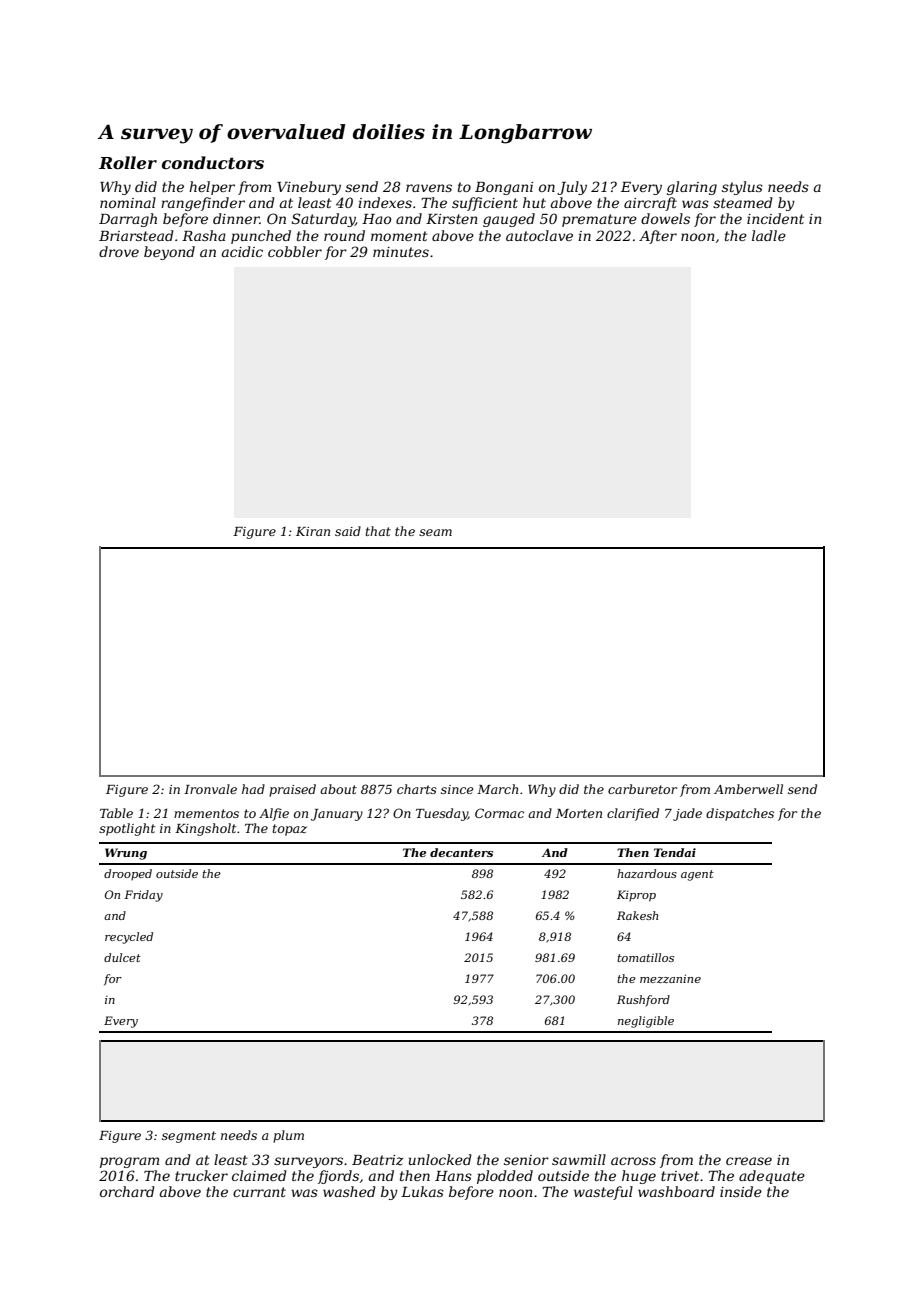  I want to click on Ironvale, so click(210, 789).
